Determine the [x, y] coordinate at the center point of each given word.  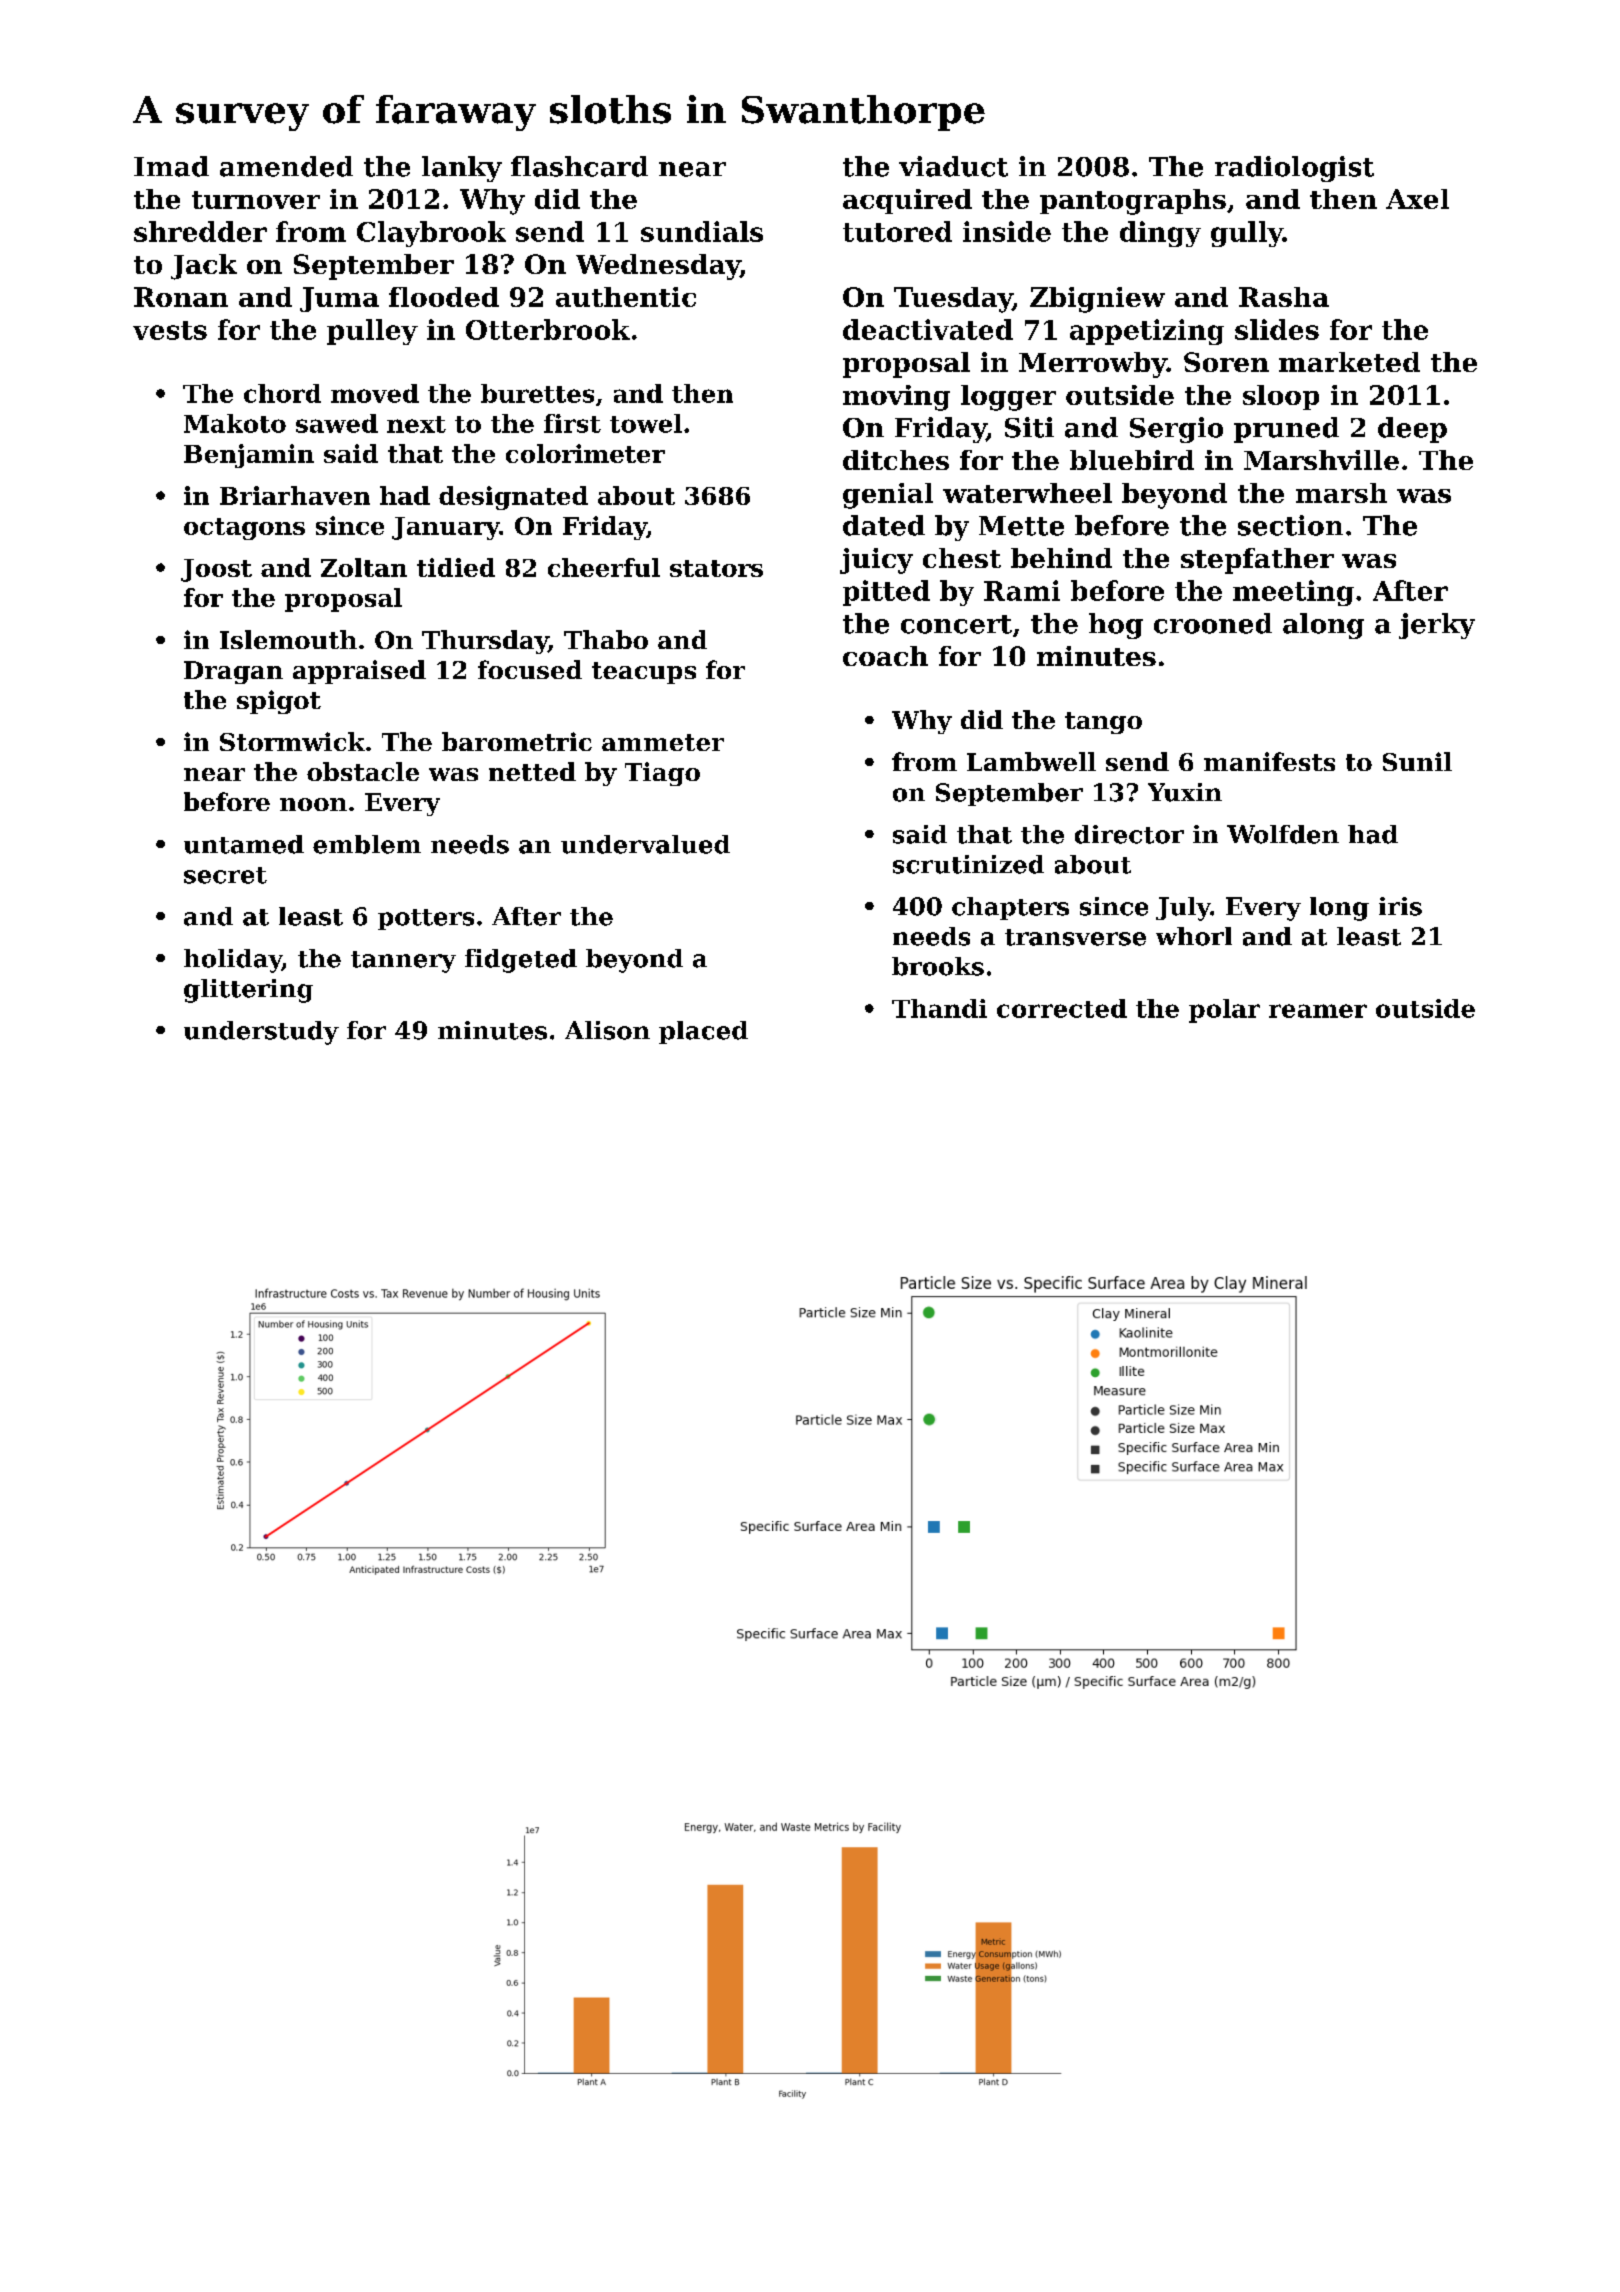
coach [885, 656]
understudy [261, 1033]
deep [1412, 430]
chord [282, 393]
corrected [1062, 1008]
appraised [359, 672]
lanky [462, 169]
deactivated [928, 329]
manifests [1269, 761]
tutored [897, 231]
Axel [1417, 199]
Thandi [939, 1008]
